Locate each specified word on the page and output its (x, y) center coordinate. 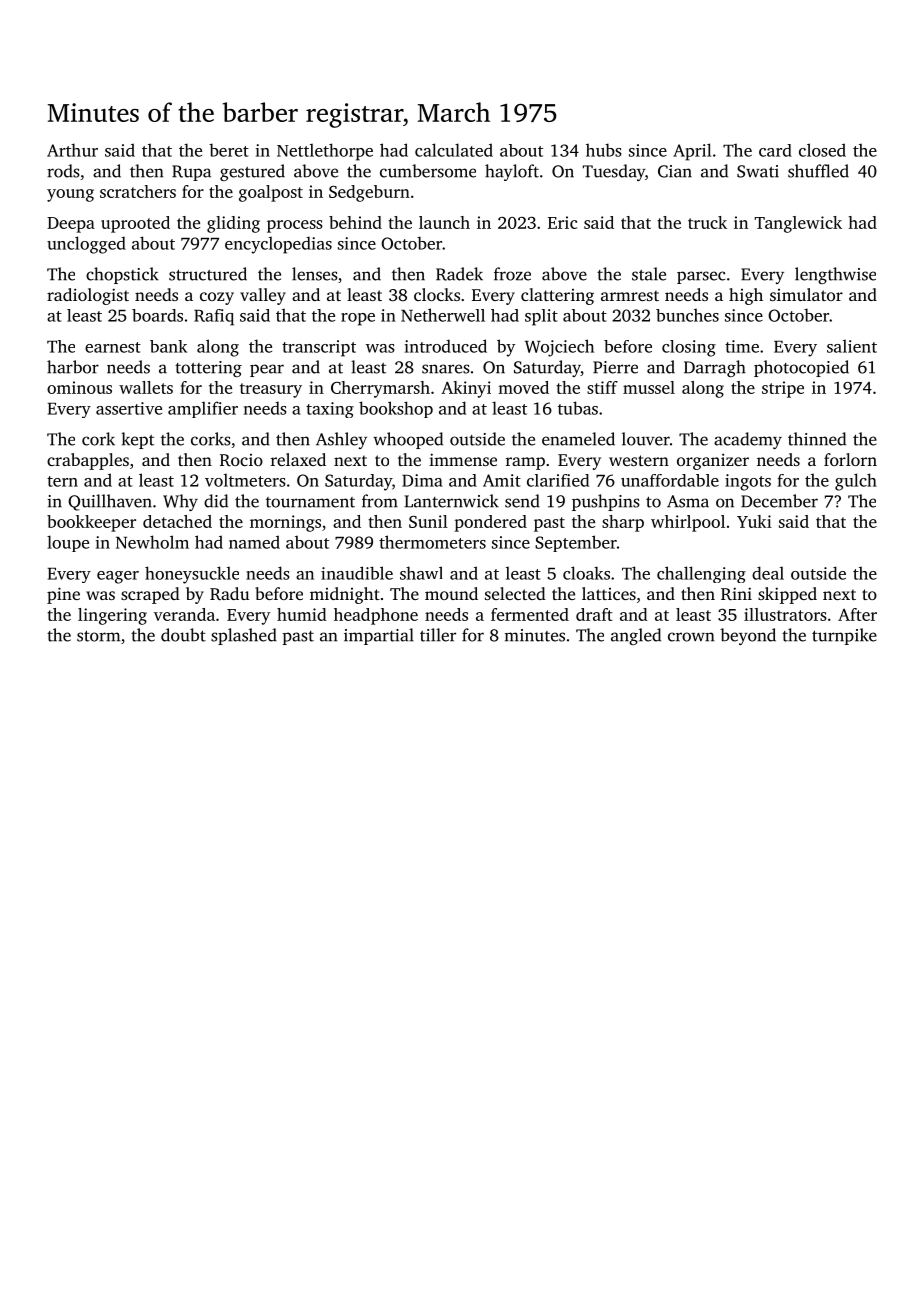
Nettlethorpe (325, 152)
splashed (244, 636)
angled (636, 636)
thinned (817, 439)
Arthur (72, 150)
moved (523, 387)
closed (822, 150)
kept (137, 440)
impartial (379, 636)
